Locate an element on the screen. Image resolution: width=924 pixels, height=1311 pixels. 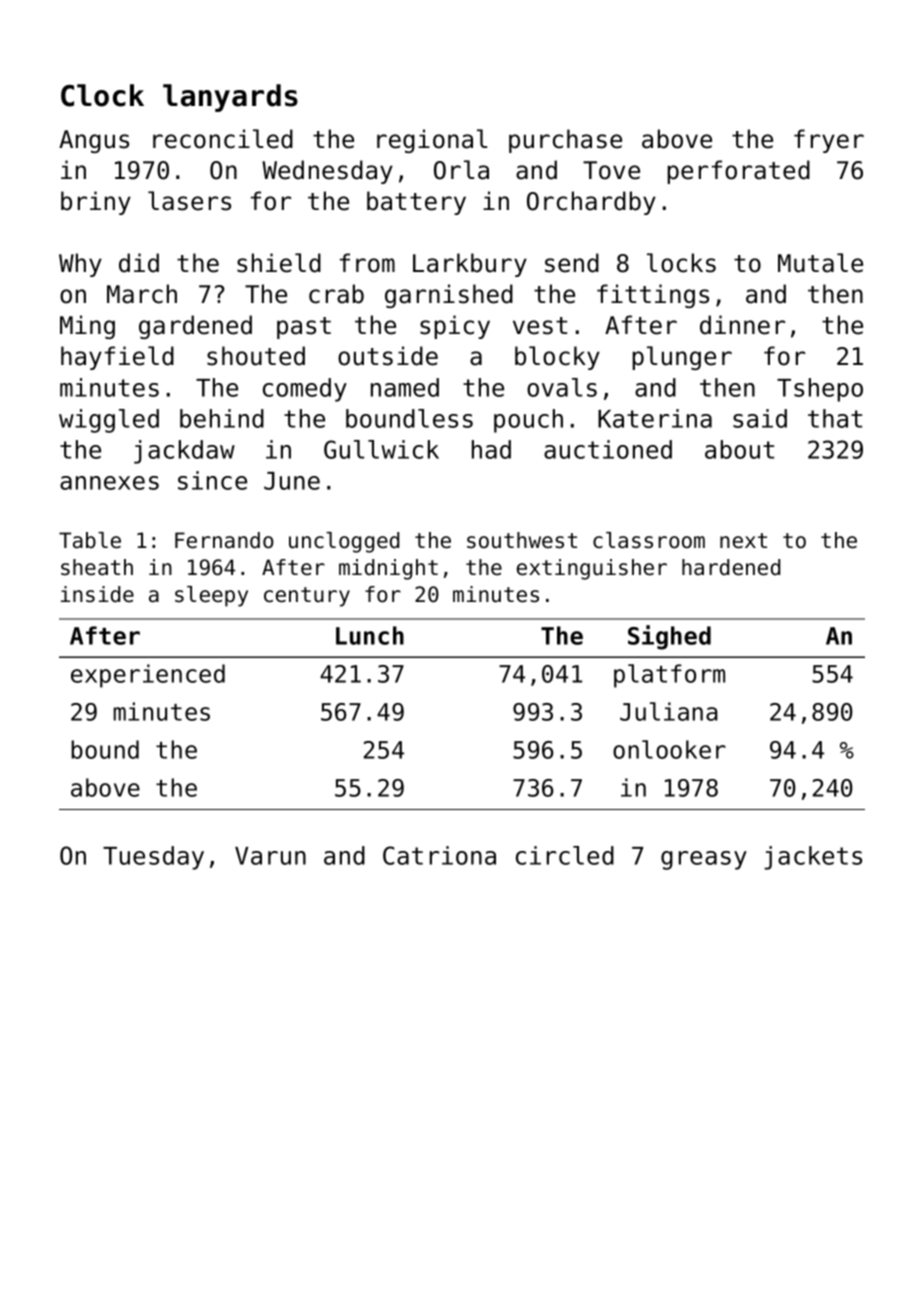
spicy is located at coordinates (455, 327).
